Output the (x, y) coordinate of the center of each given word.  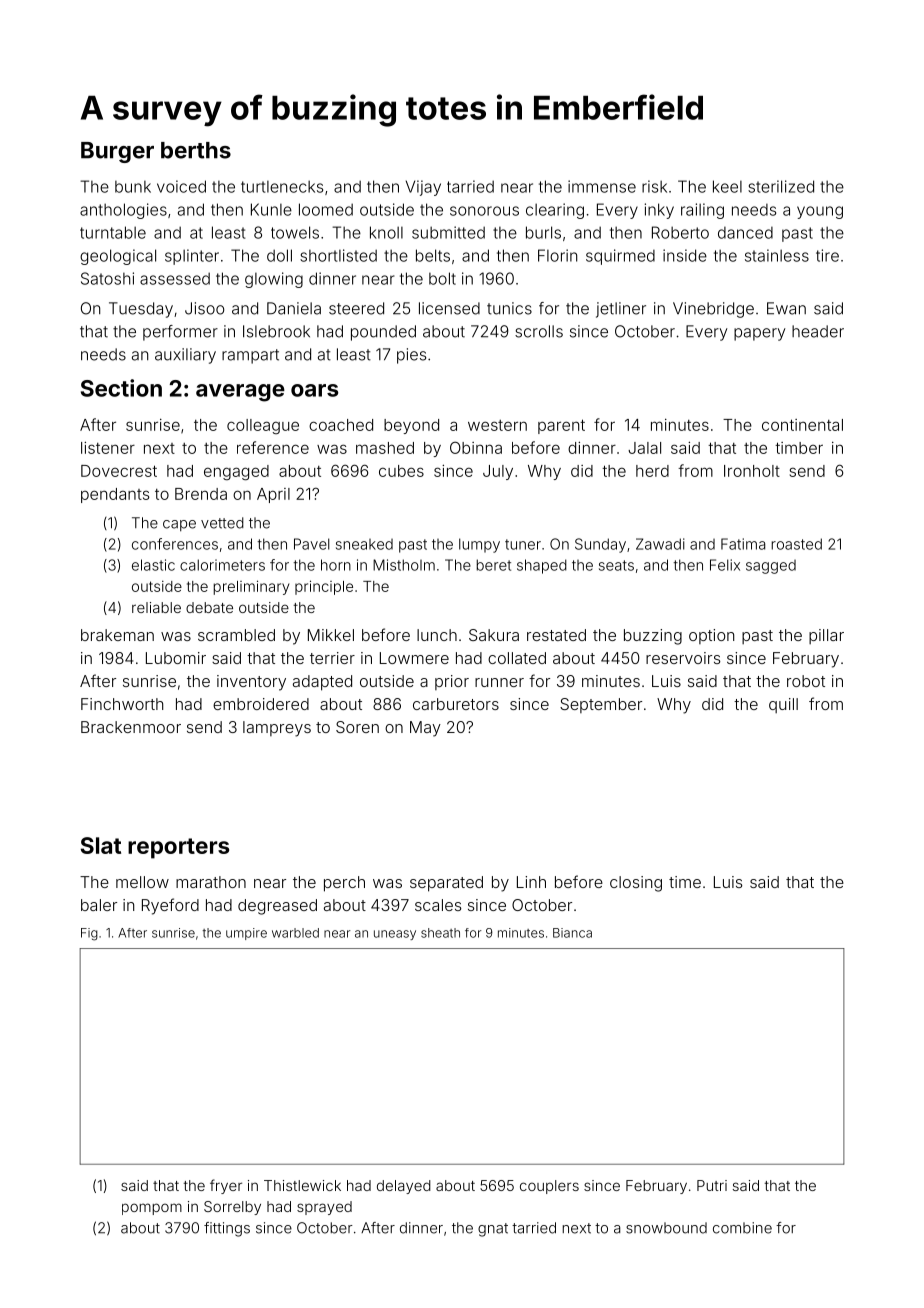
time (685, 882)
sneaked (364, 544)
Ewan (786, 308)
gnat (493, 1230)
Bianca (572, 933)
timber (799, 448)
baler (99, 905)
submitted (448, 232)
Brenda (201, 494)
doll (279, 255)
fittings (227, 1229)
